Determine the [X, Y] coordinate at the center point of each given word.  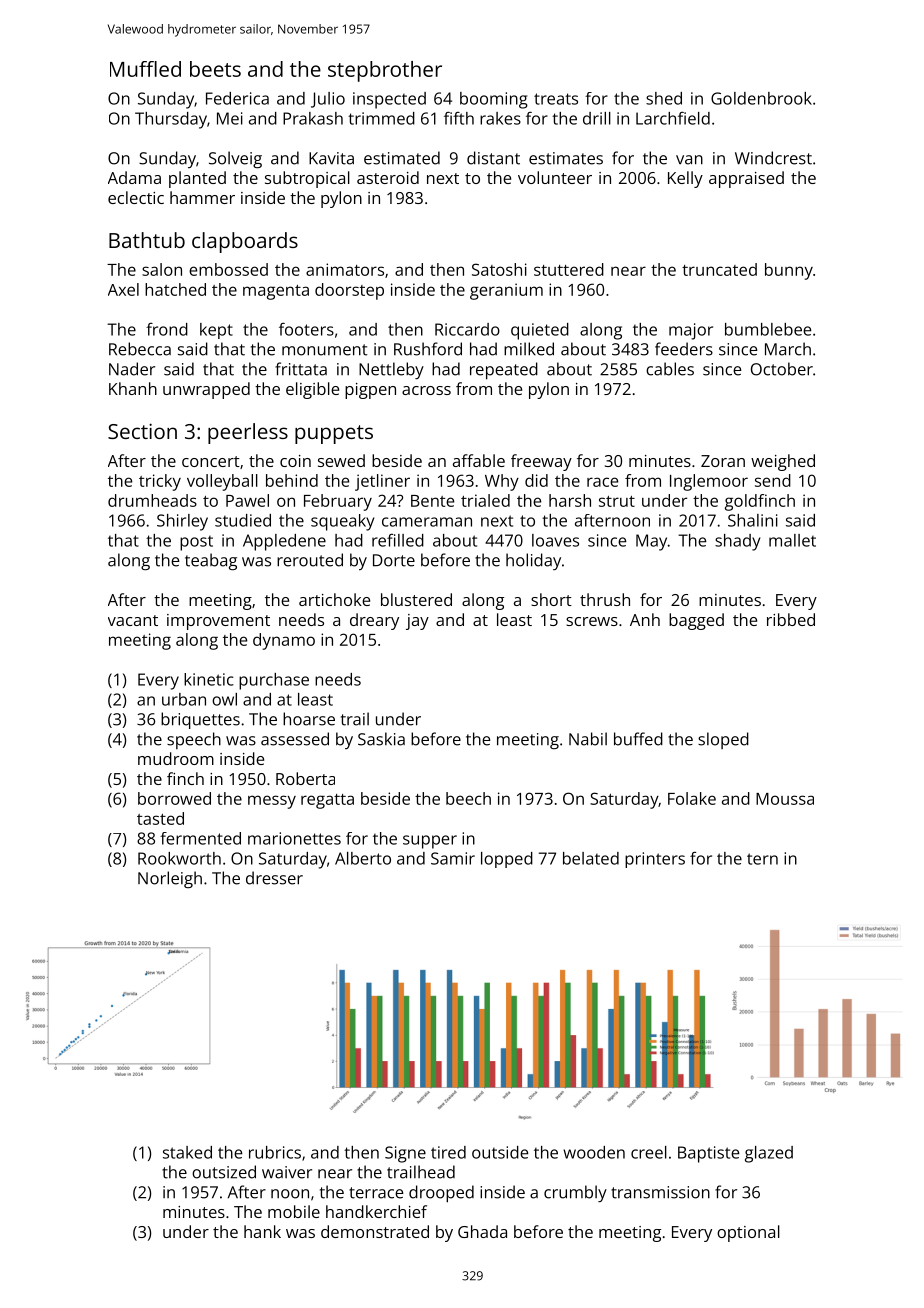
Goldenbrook [761, 98]
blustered [416, 599]
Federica [237, 98]
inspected [389, 100]
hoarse [309, 719]
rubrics [275, 1152]
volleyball [222, 482]
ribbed [791, 619]
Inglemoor [709, 482]
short [551, 599]
